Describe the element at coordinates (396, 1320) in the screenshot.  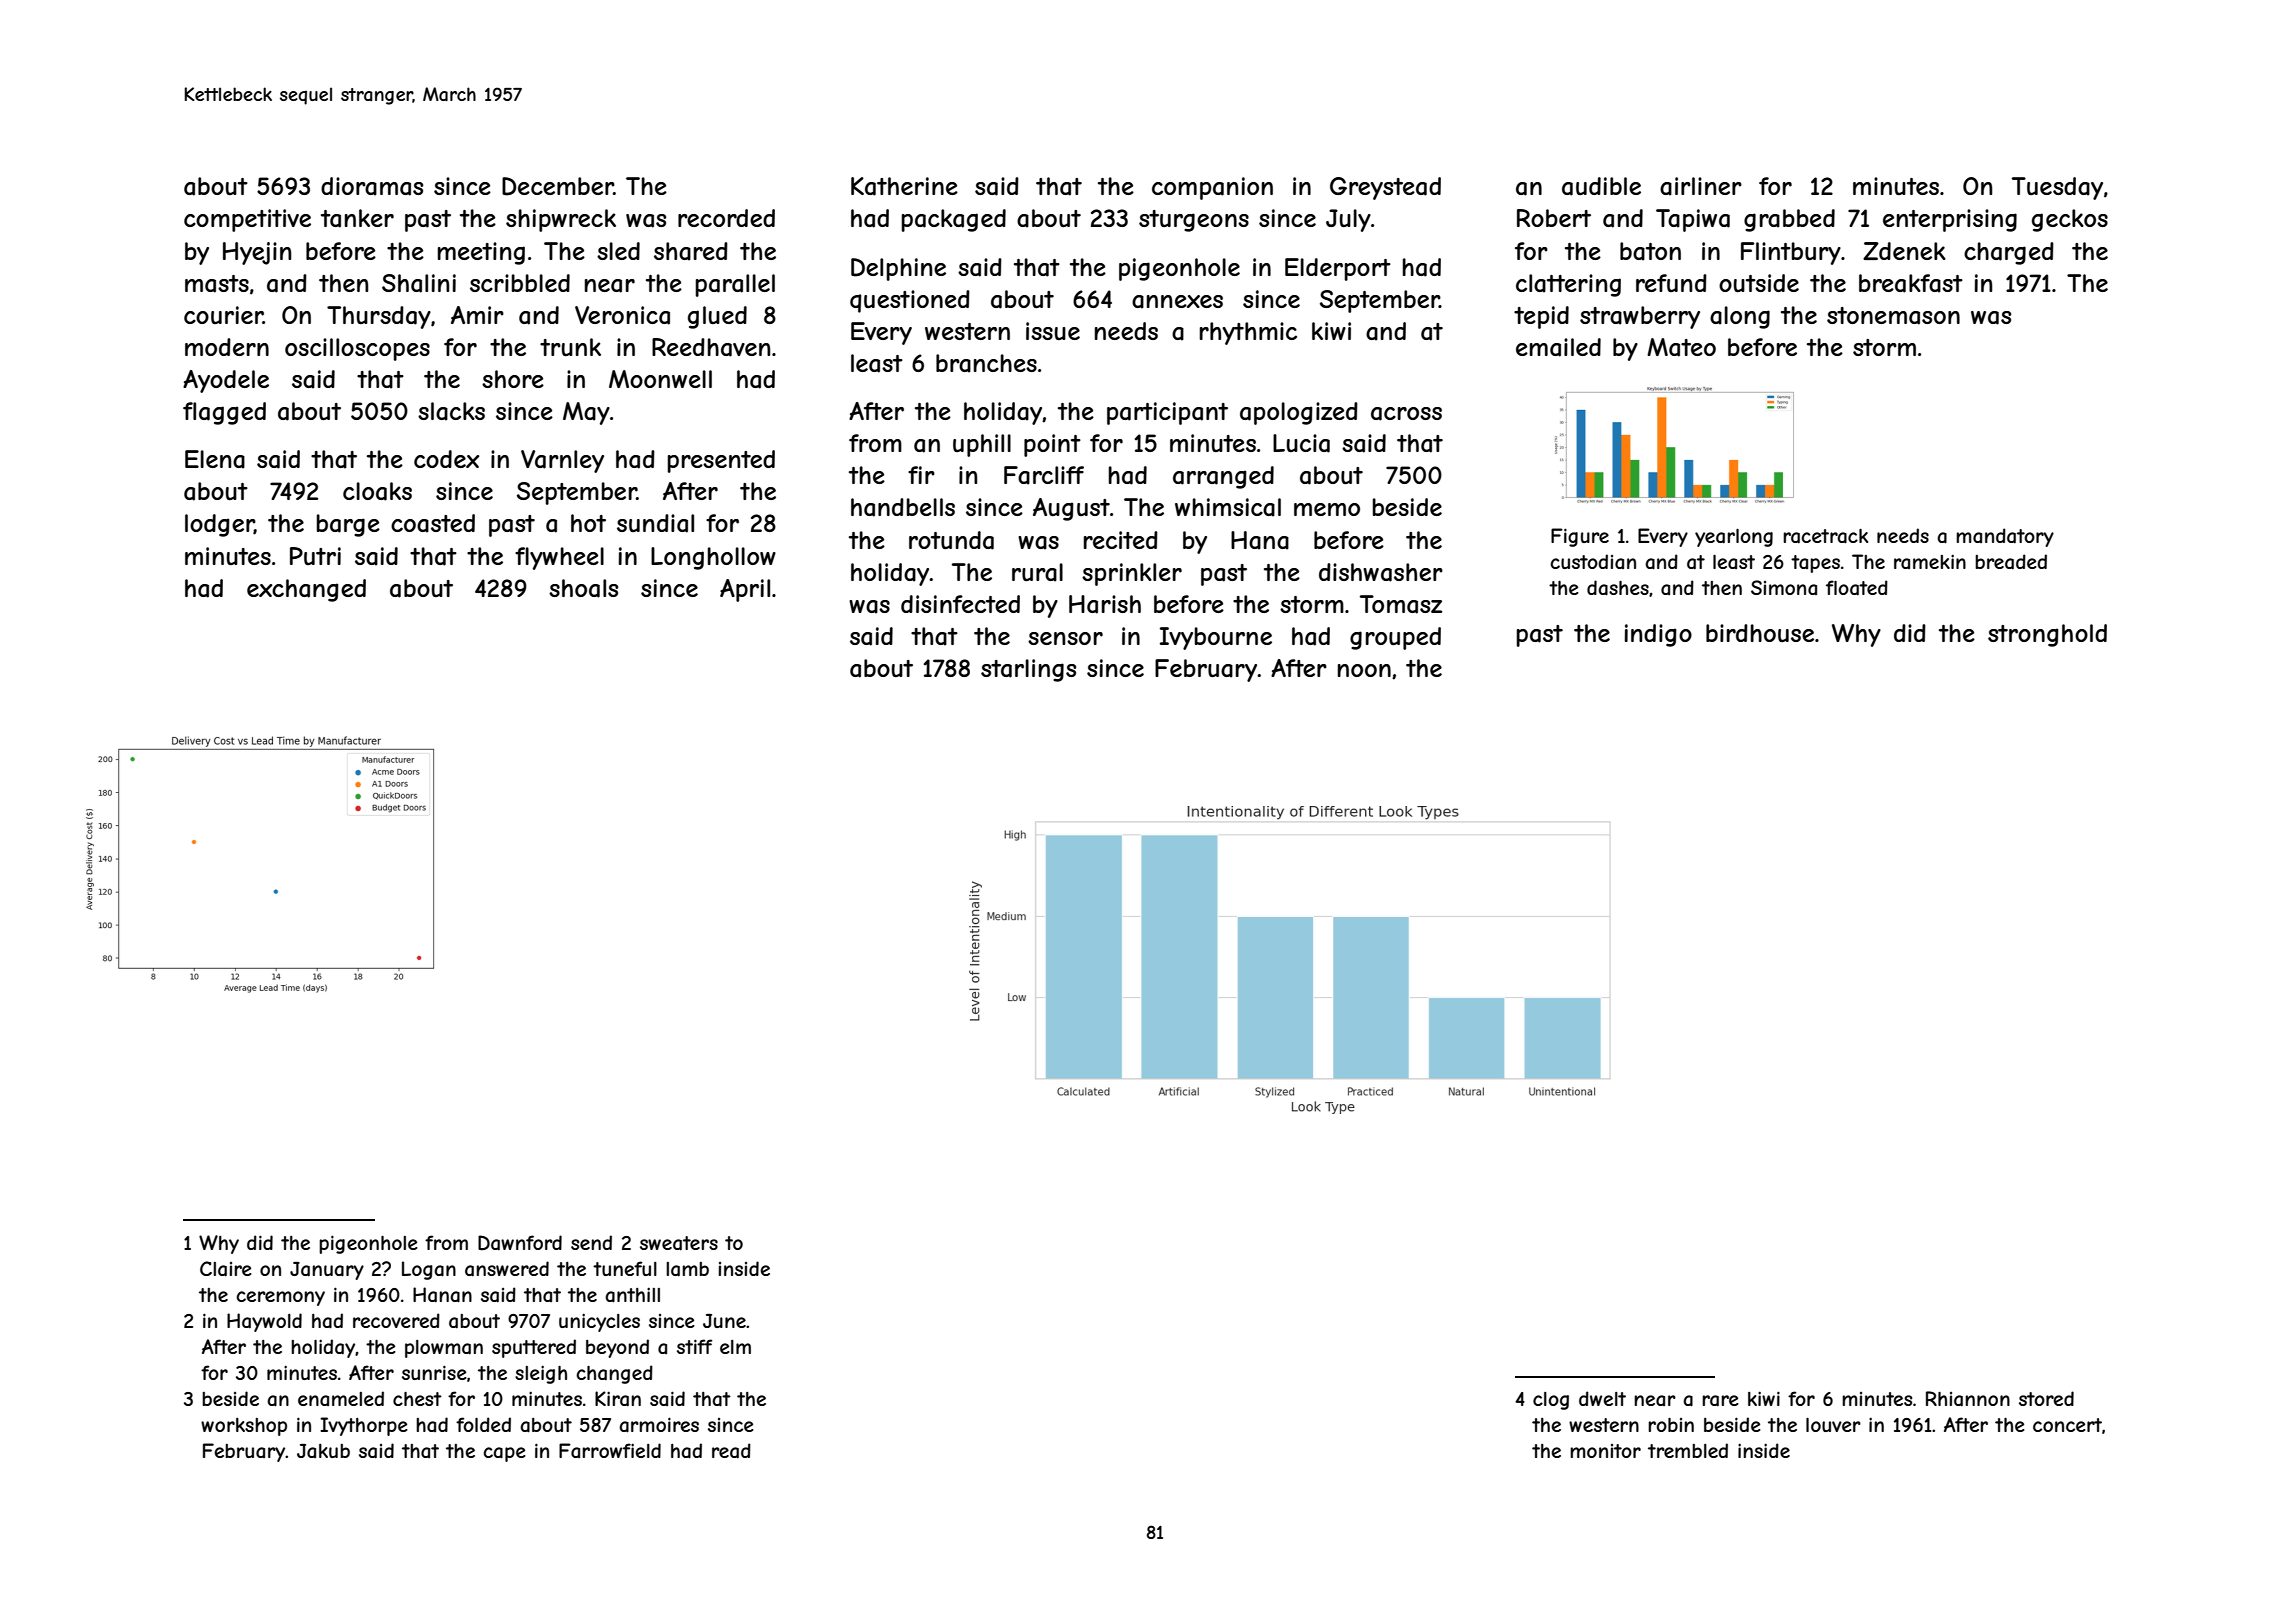
I see `recovered` at that location.
